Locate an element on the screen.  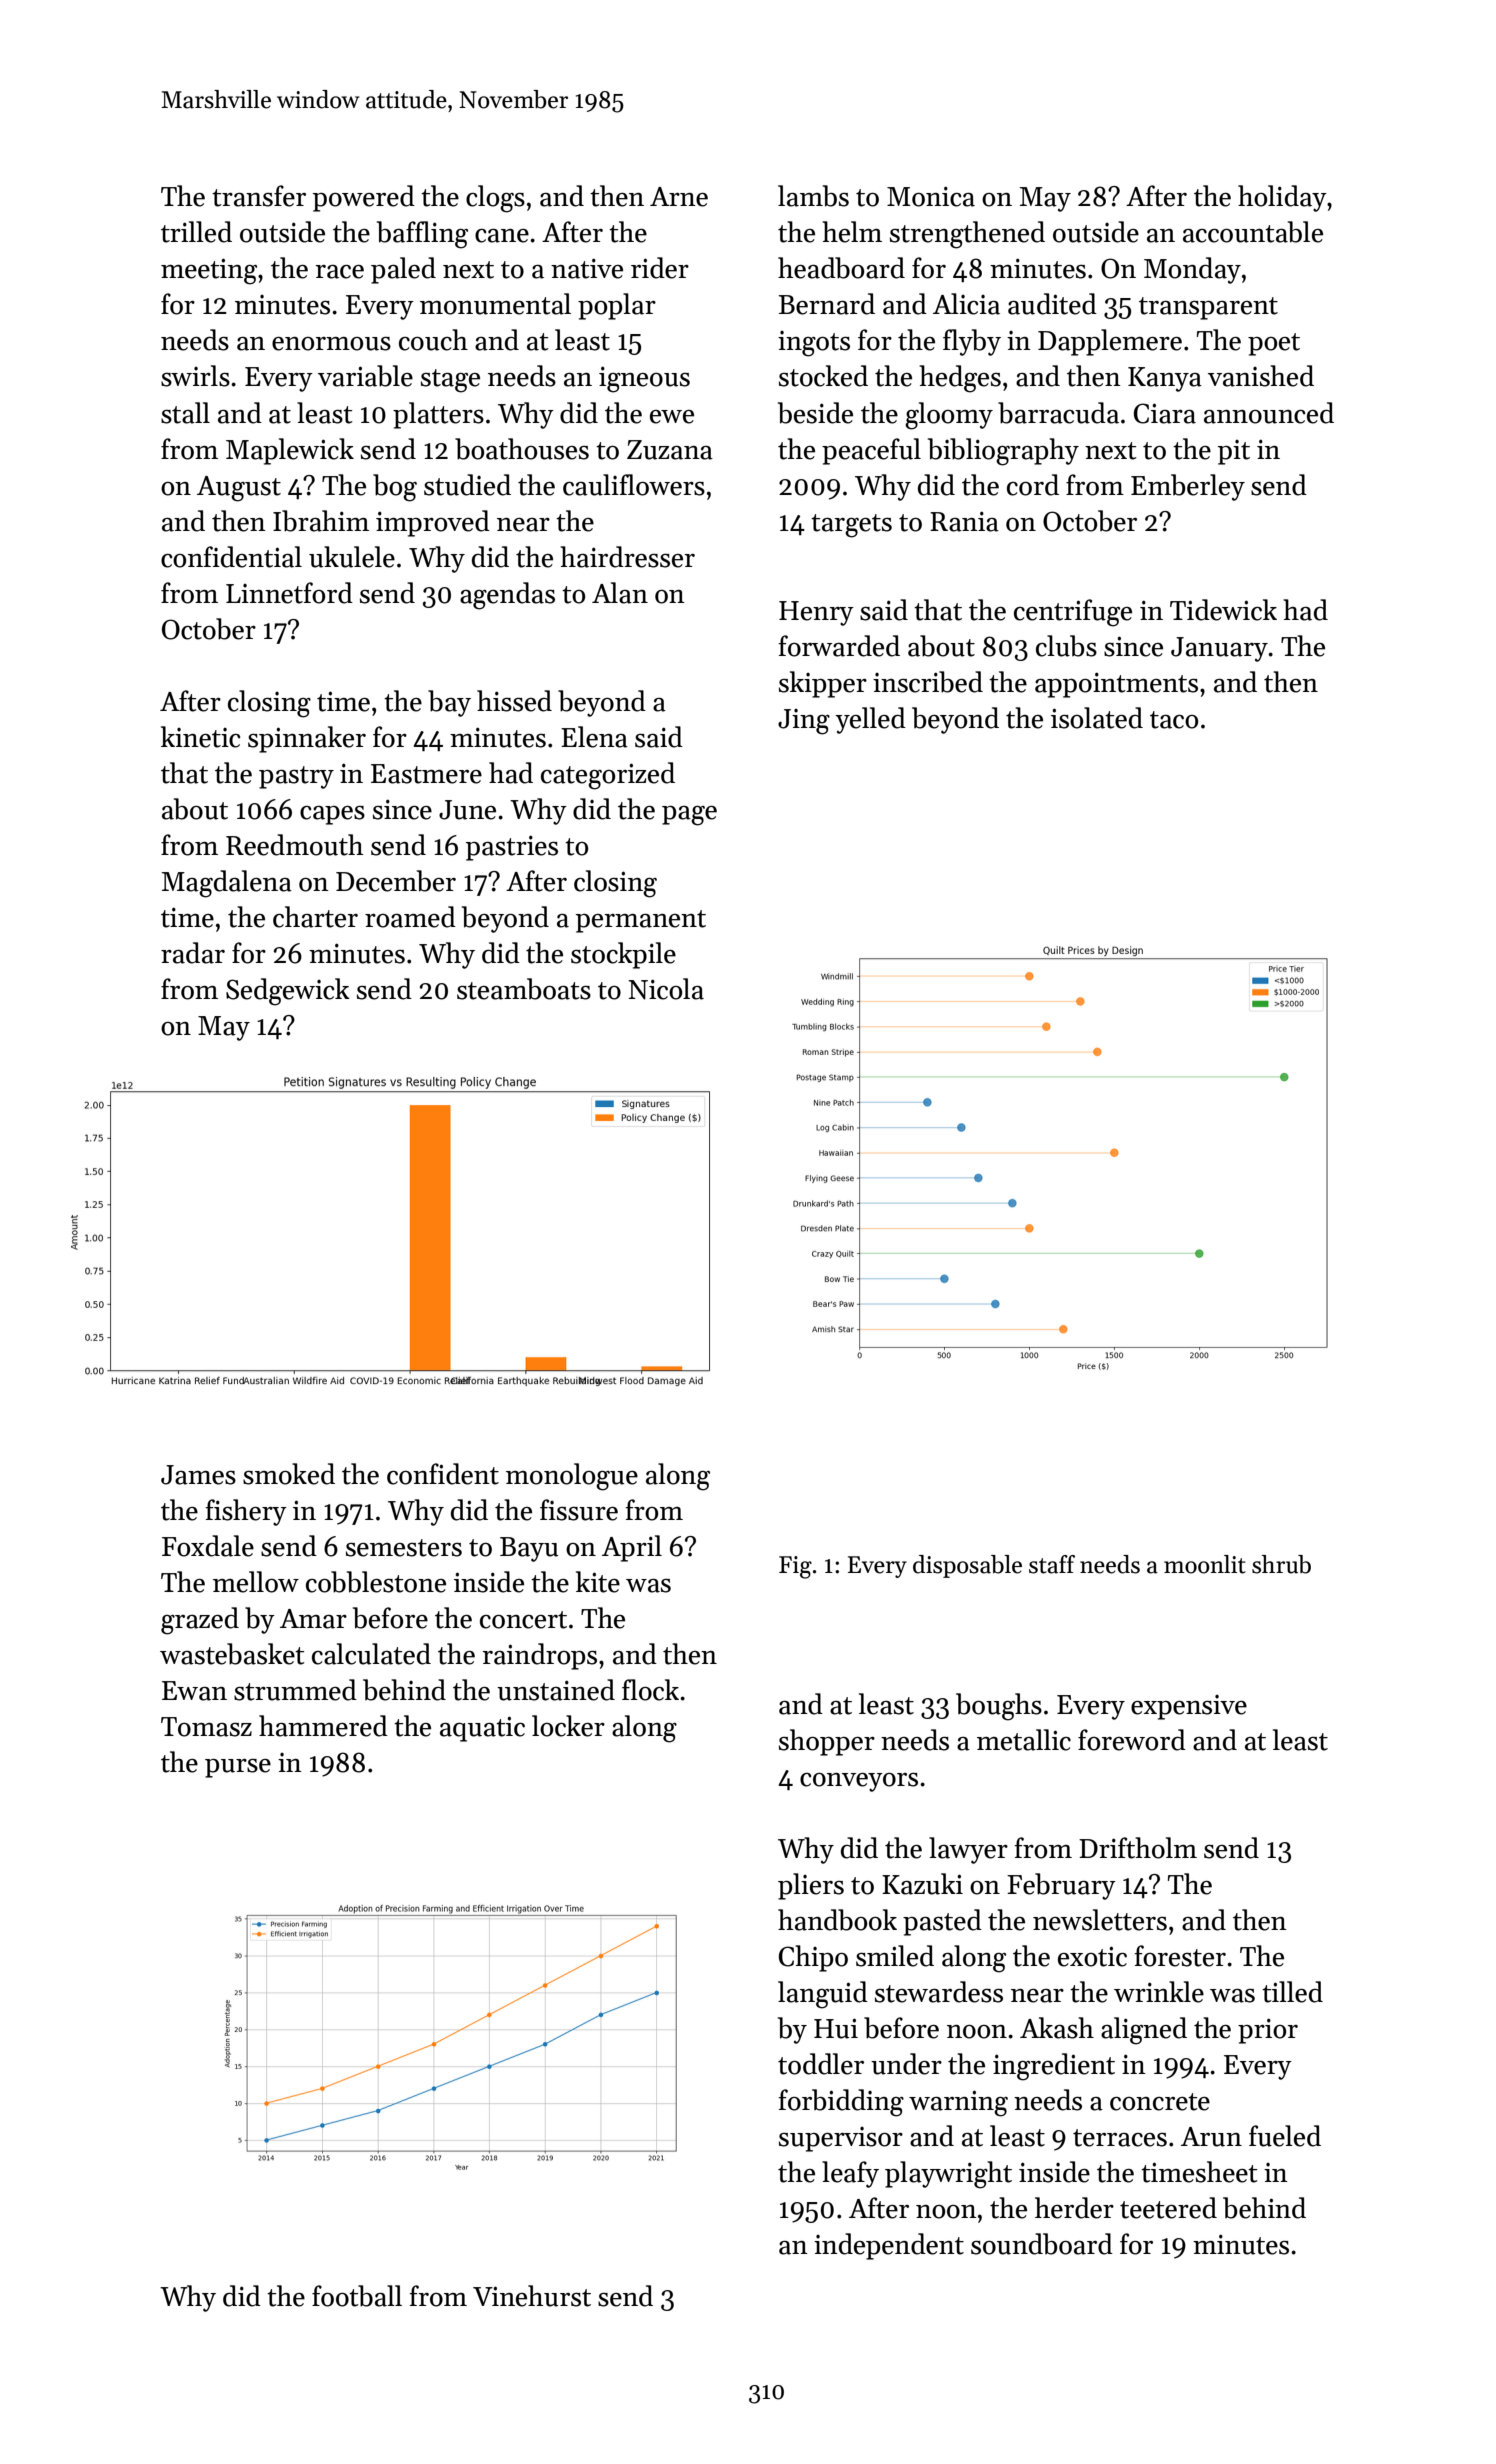
moonlit is located at coordinates (1205, 1564).
